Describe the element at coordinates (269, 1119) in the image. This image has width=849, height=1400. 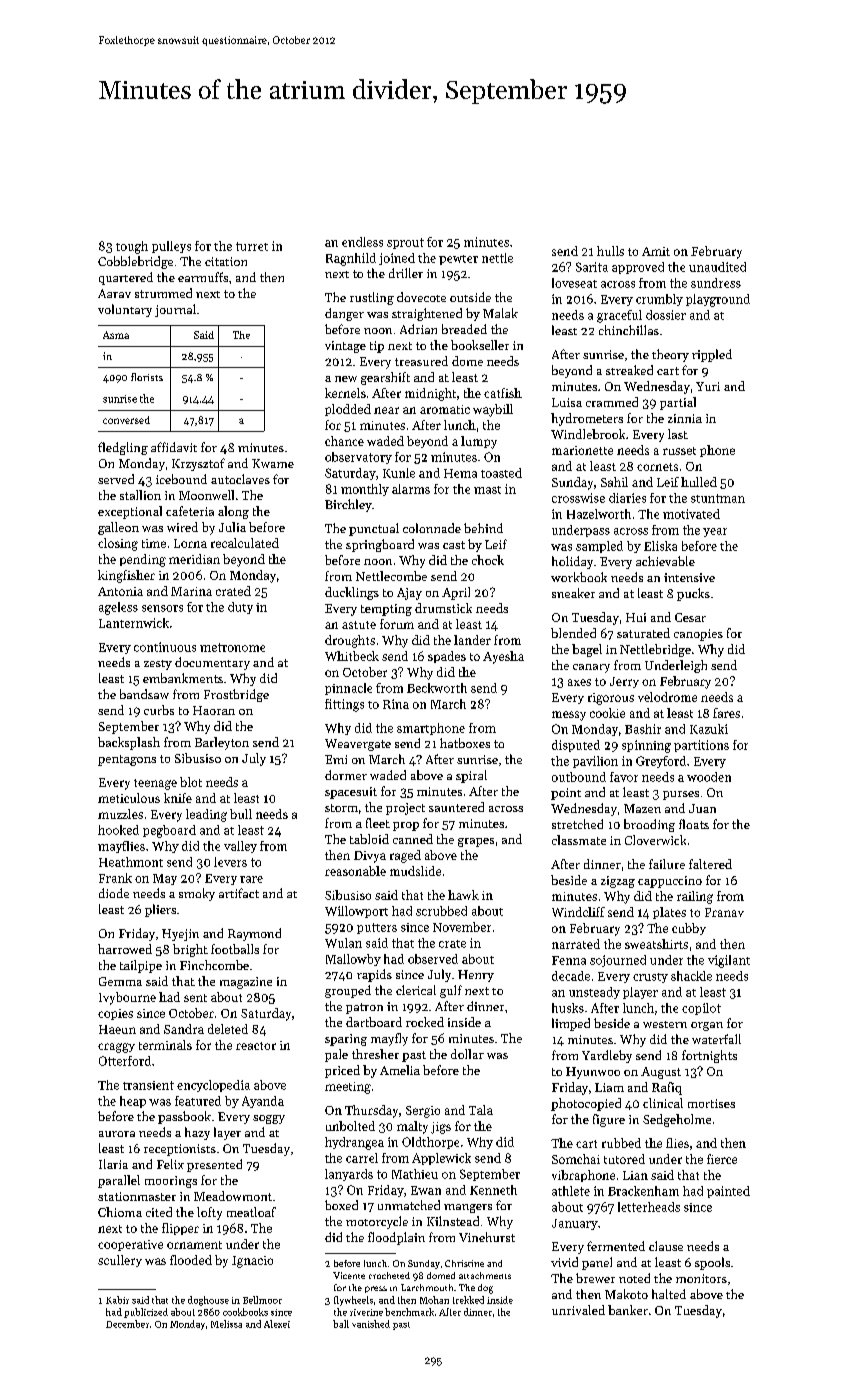
I see `soggy` at that location.
